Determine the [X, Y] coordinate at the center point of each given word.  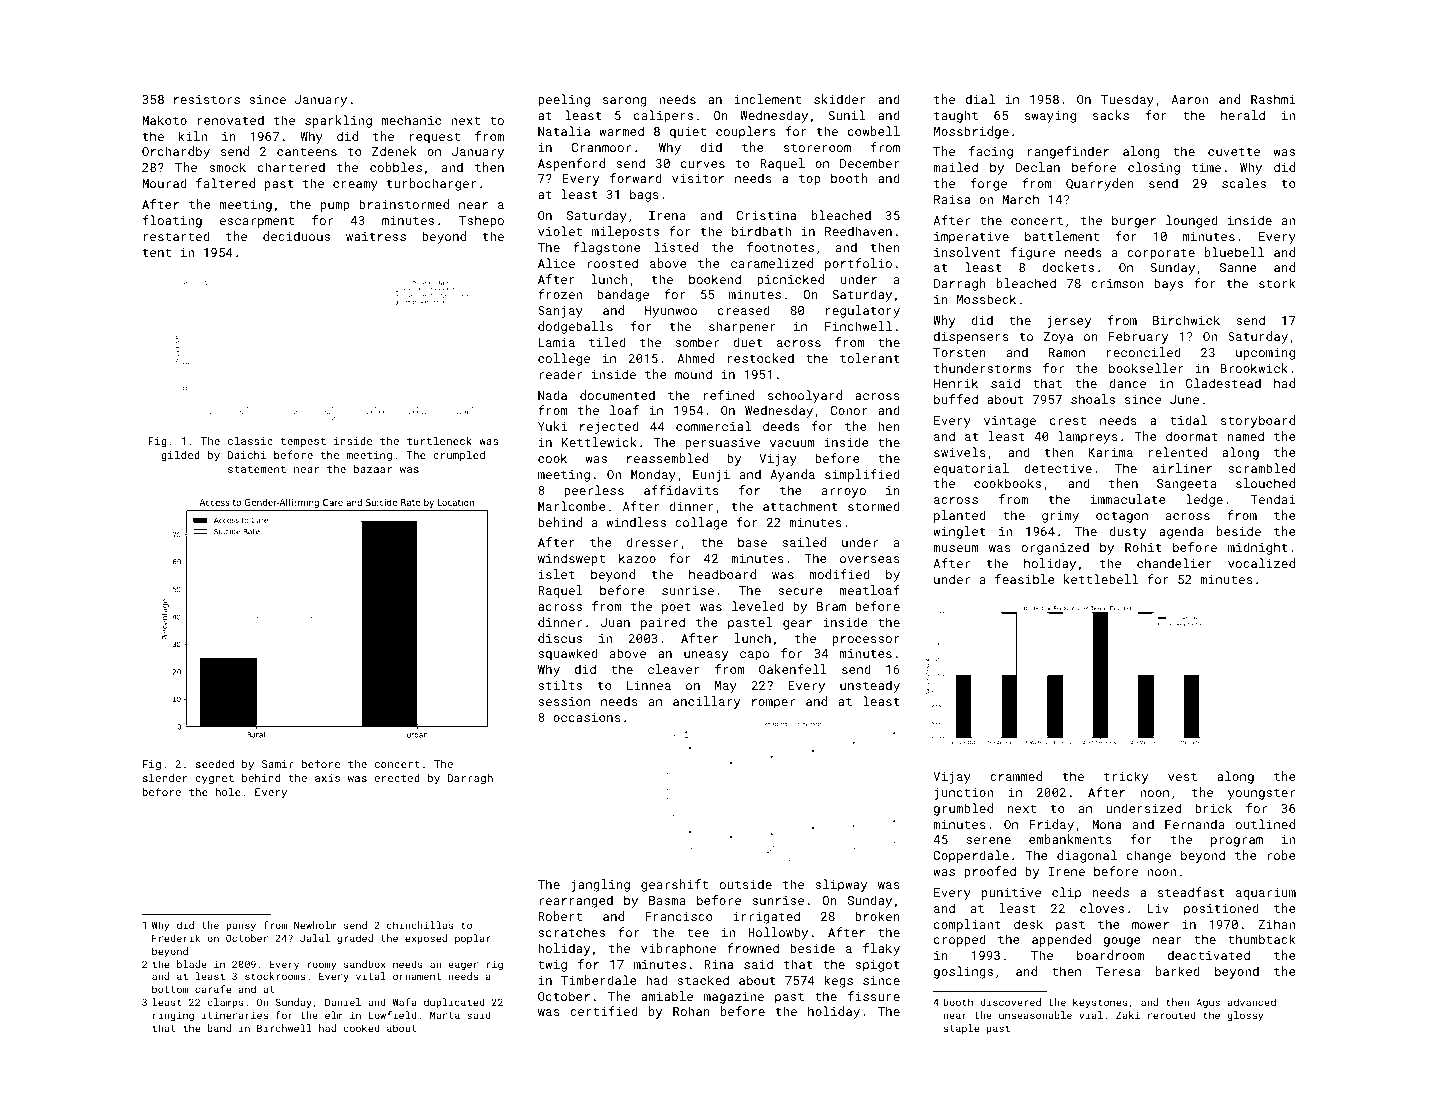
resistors [207, 99]
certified [604, 1011]
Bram [831, 606]
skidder [840, 99]
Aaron [1189, 99]
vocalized [1261, 563]
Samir [278, 764]
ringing [173, 1016]
